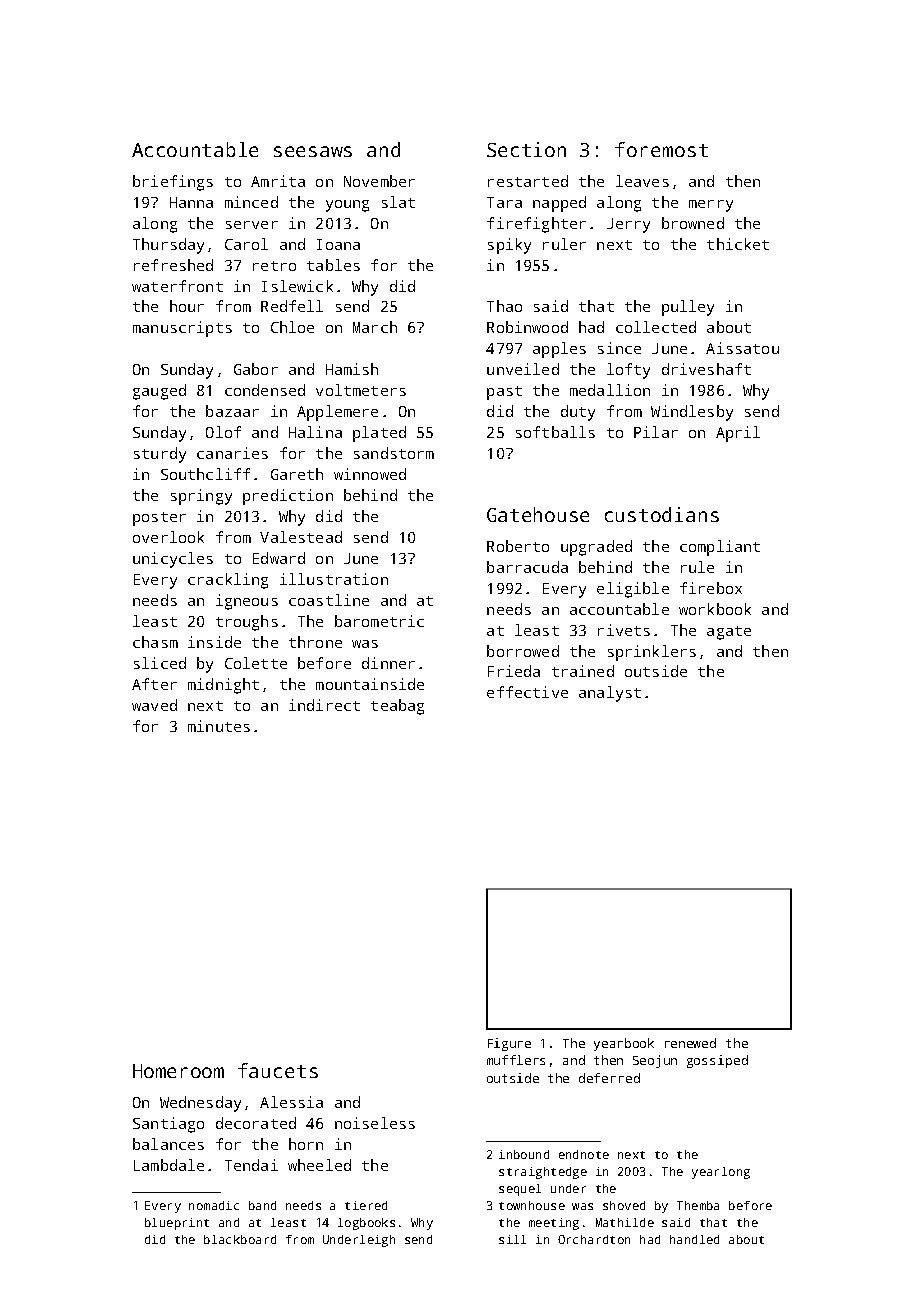  Describe the element at coordinates (315, 642) in the screenshot. I see `throne` at that location.
